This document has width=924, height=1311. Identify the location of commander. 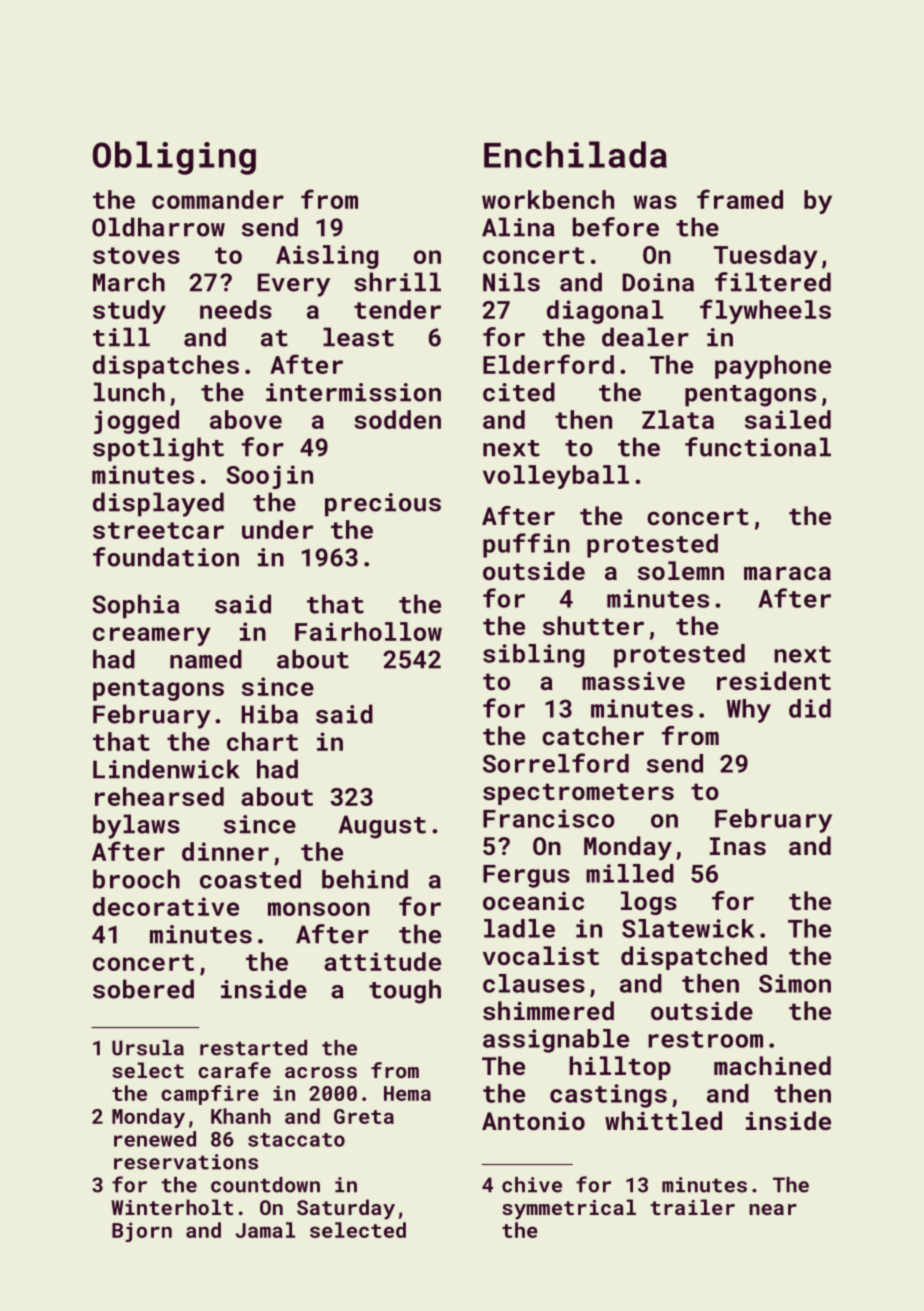
(218, 199).
